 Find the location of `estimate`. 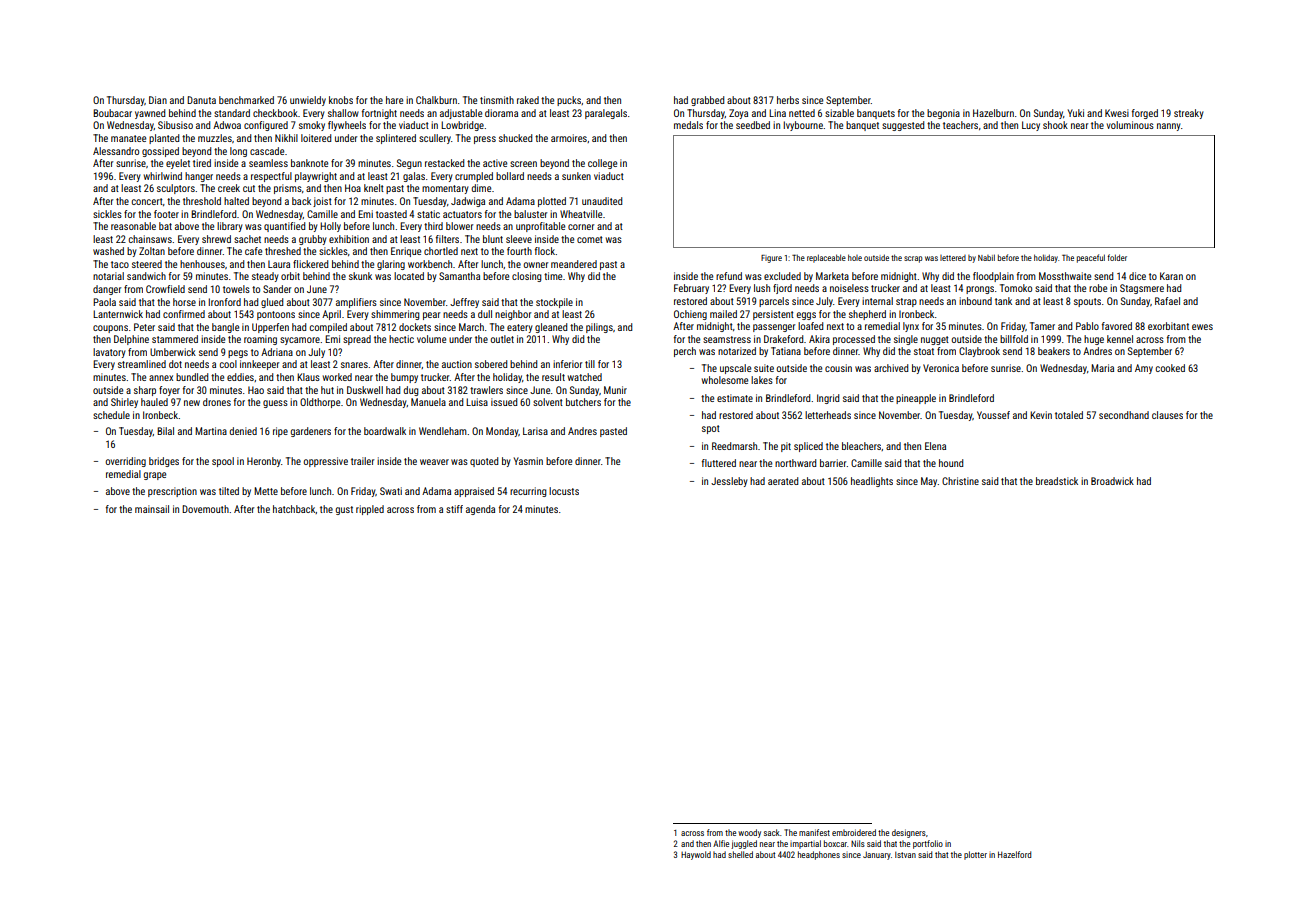

estimate is located at coordinates (735, 398).
